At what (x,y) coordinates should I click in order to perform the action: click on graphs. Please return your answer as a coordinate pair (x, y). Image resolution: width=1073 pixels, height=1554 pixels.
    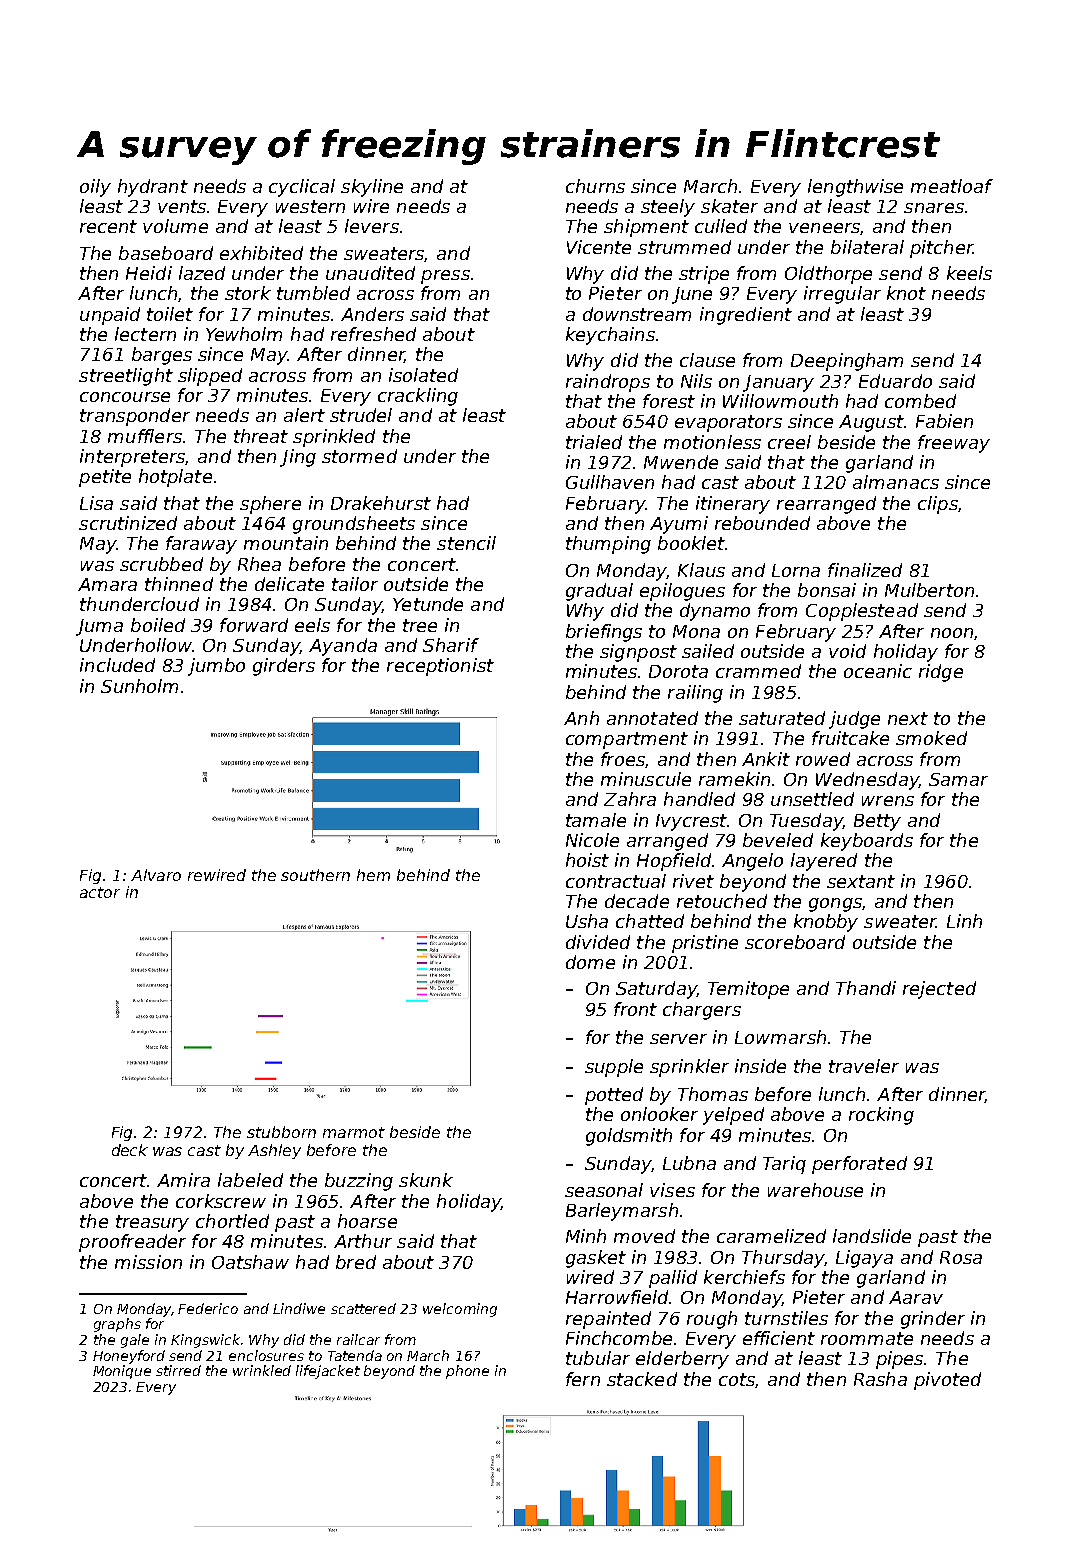
    Looking at the image, I should click on (117, 1325).
